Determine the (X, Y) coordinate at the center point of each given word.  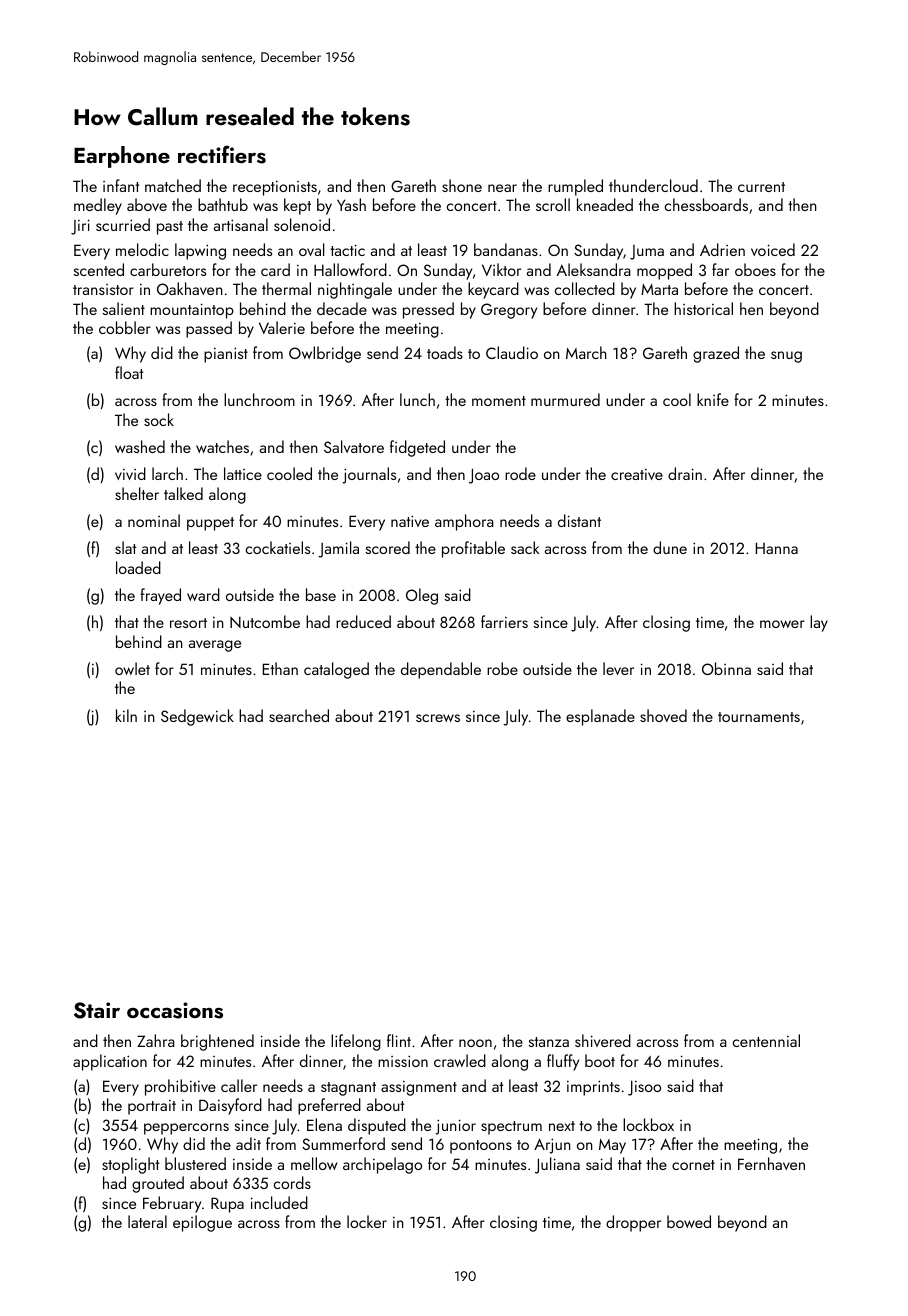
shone (462, 185)
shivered (603, 1040)
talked (183, 493)
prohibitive (180, 1087)
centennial (766, 1040)
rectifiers (222, 154)
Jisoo (644, 1088)
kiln (126, 715)
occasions (175, 1010)
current (761, 187)
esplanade (600, 717)
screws (438, 718)
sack (525, 547)
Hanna (777, 548)
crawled (460, 1060)
